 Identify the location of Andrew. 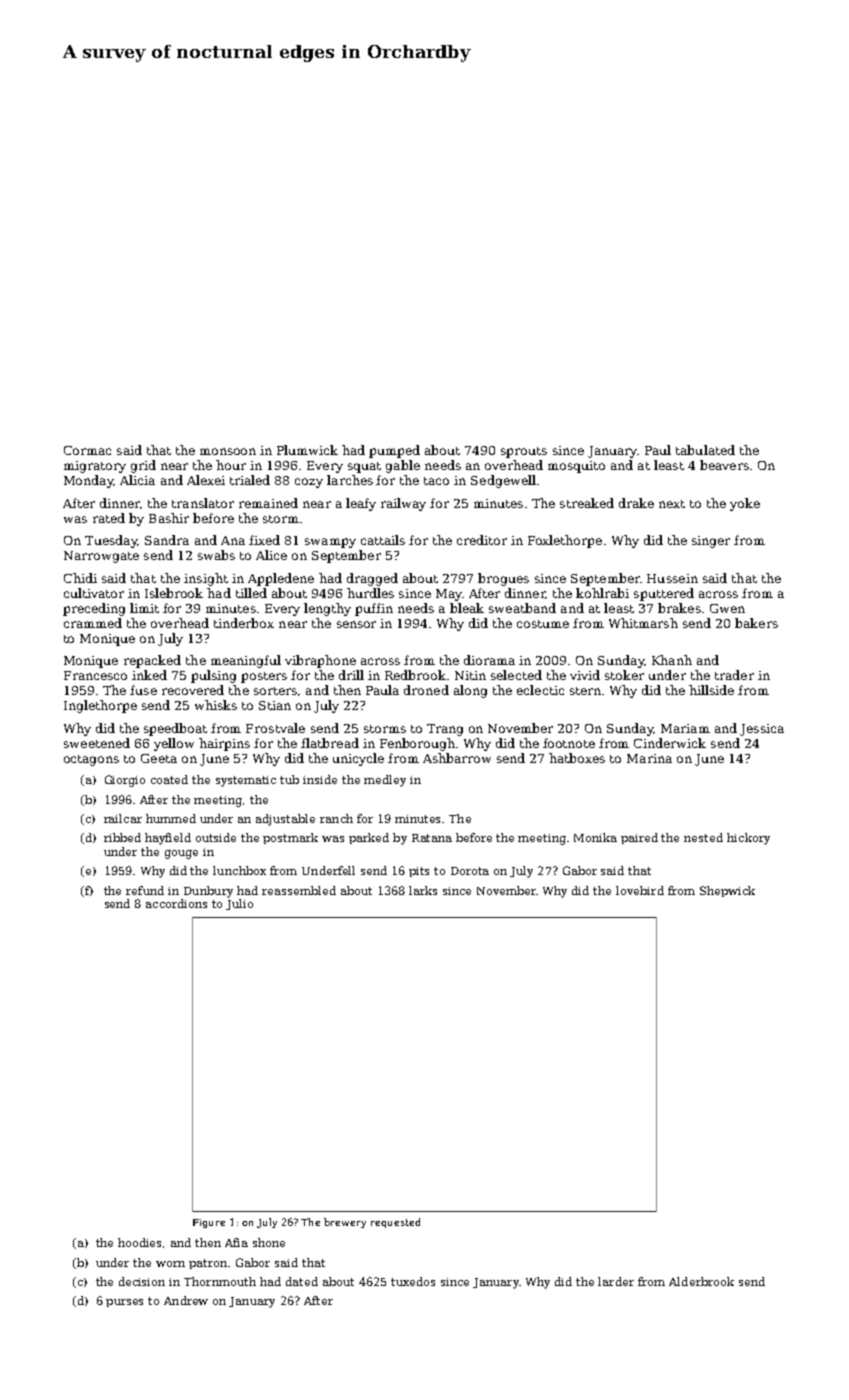
(186, 1300).
